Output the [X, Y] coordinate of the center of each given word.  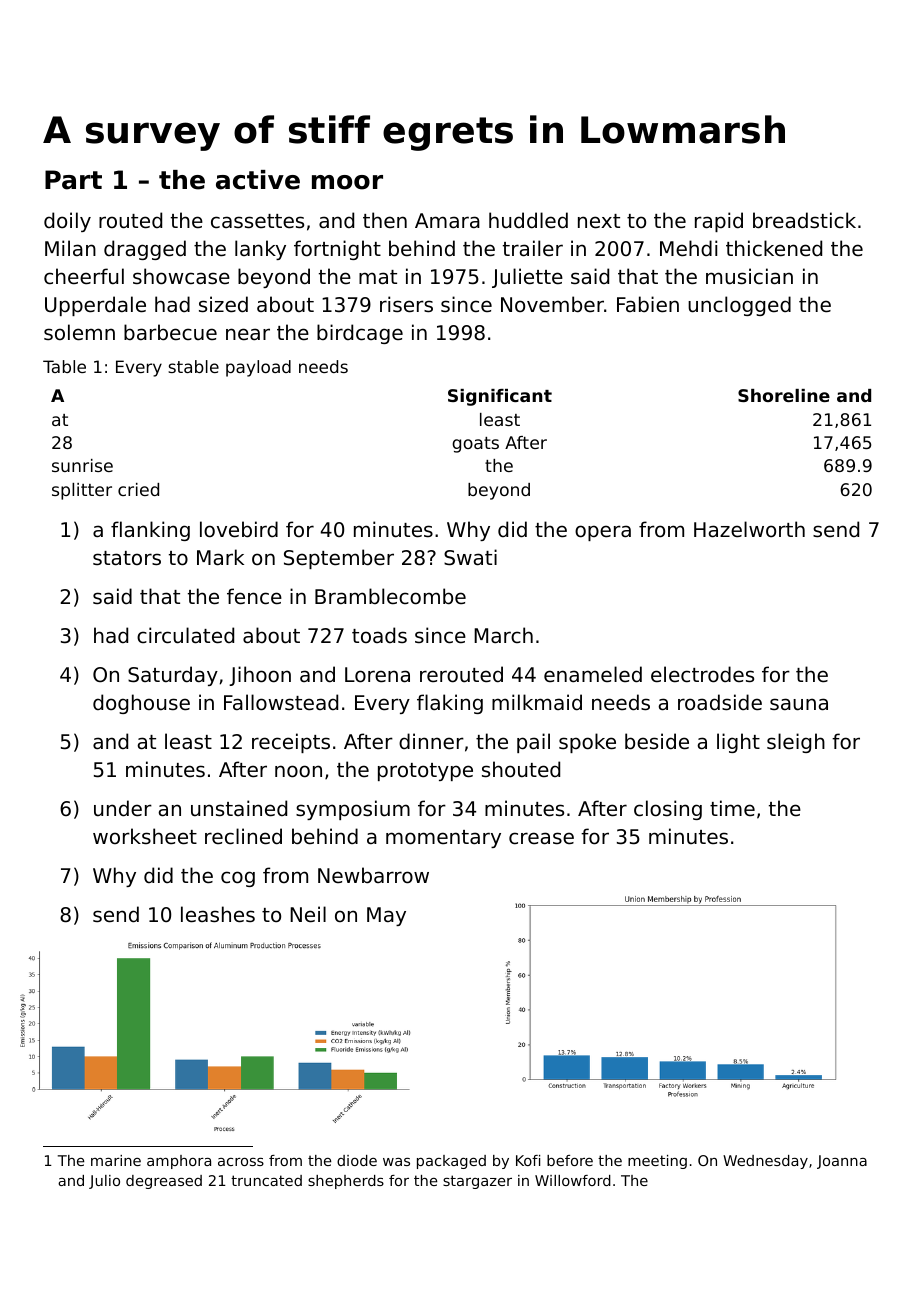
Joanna [842, 1162]
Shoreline [784, 395]
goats [475, 445]
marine [116, 1160]
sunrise [82, 465]
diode [357, 1160]
